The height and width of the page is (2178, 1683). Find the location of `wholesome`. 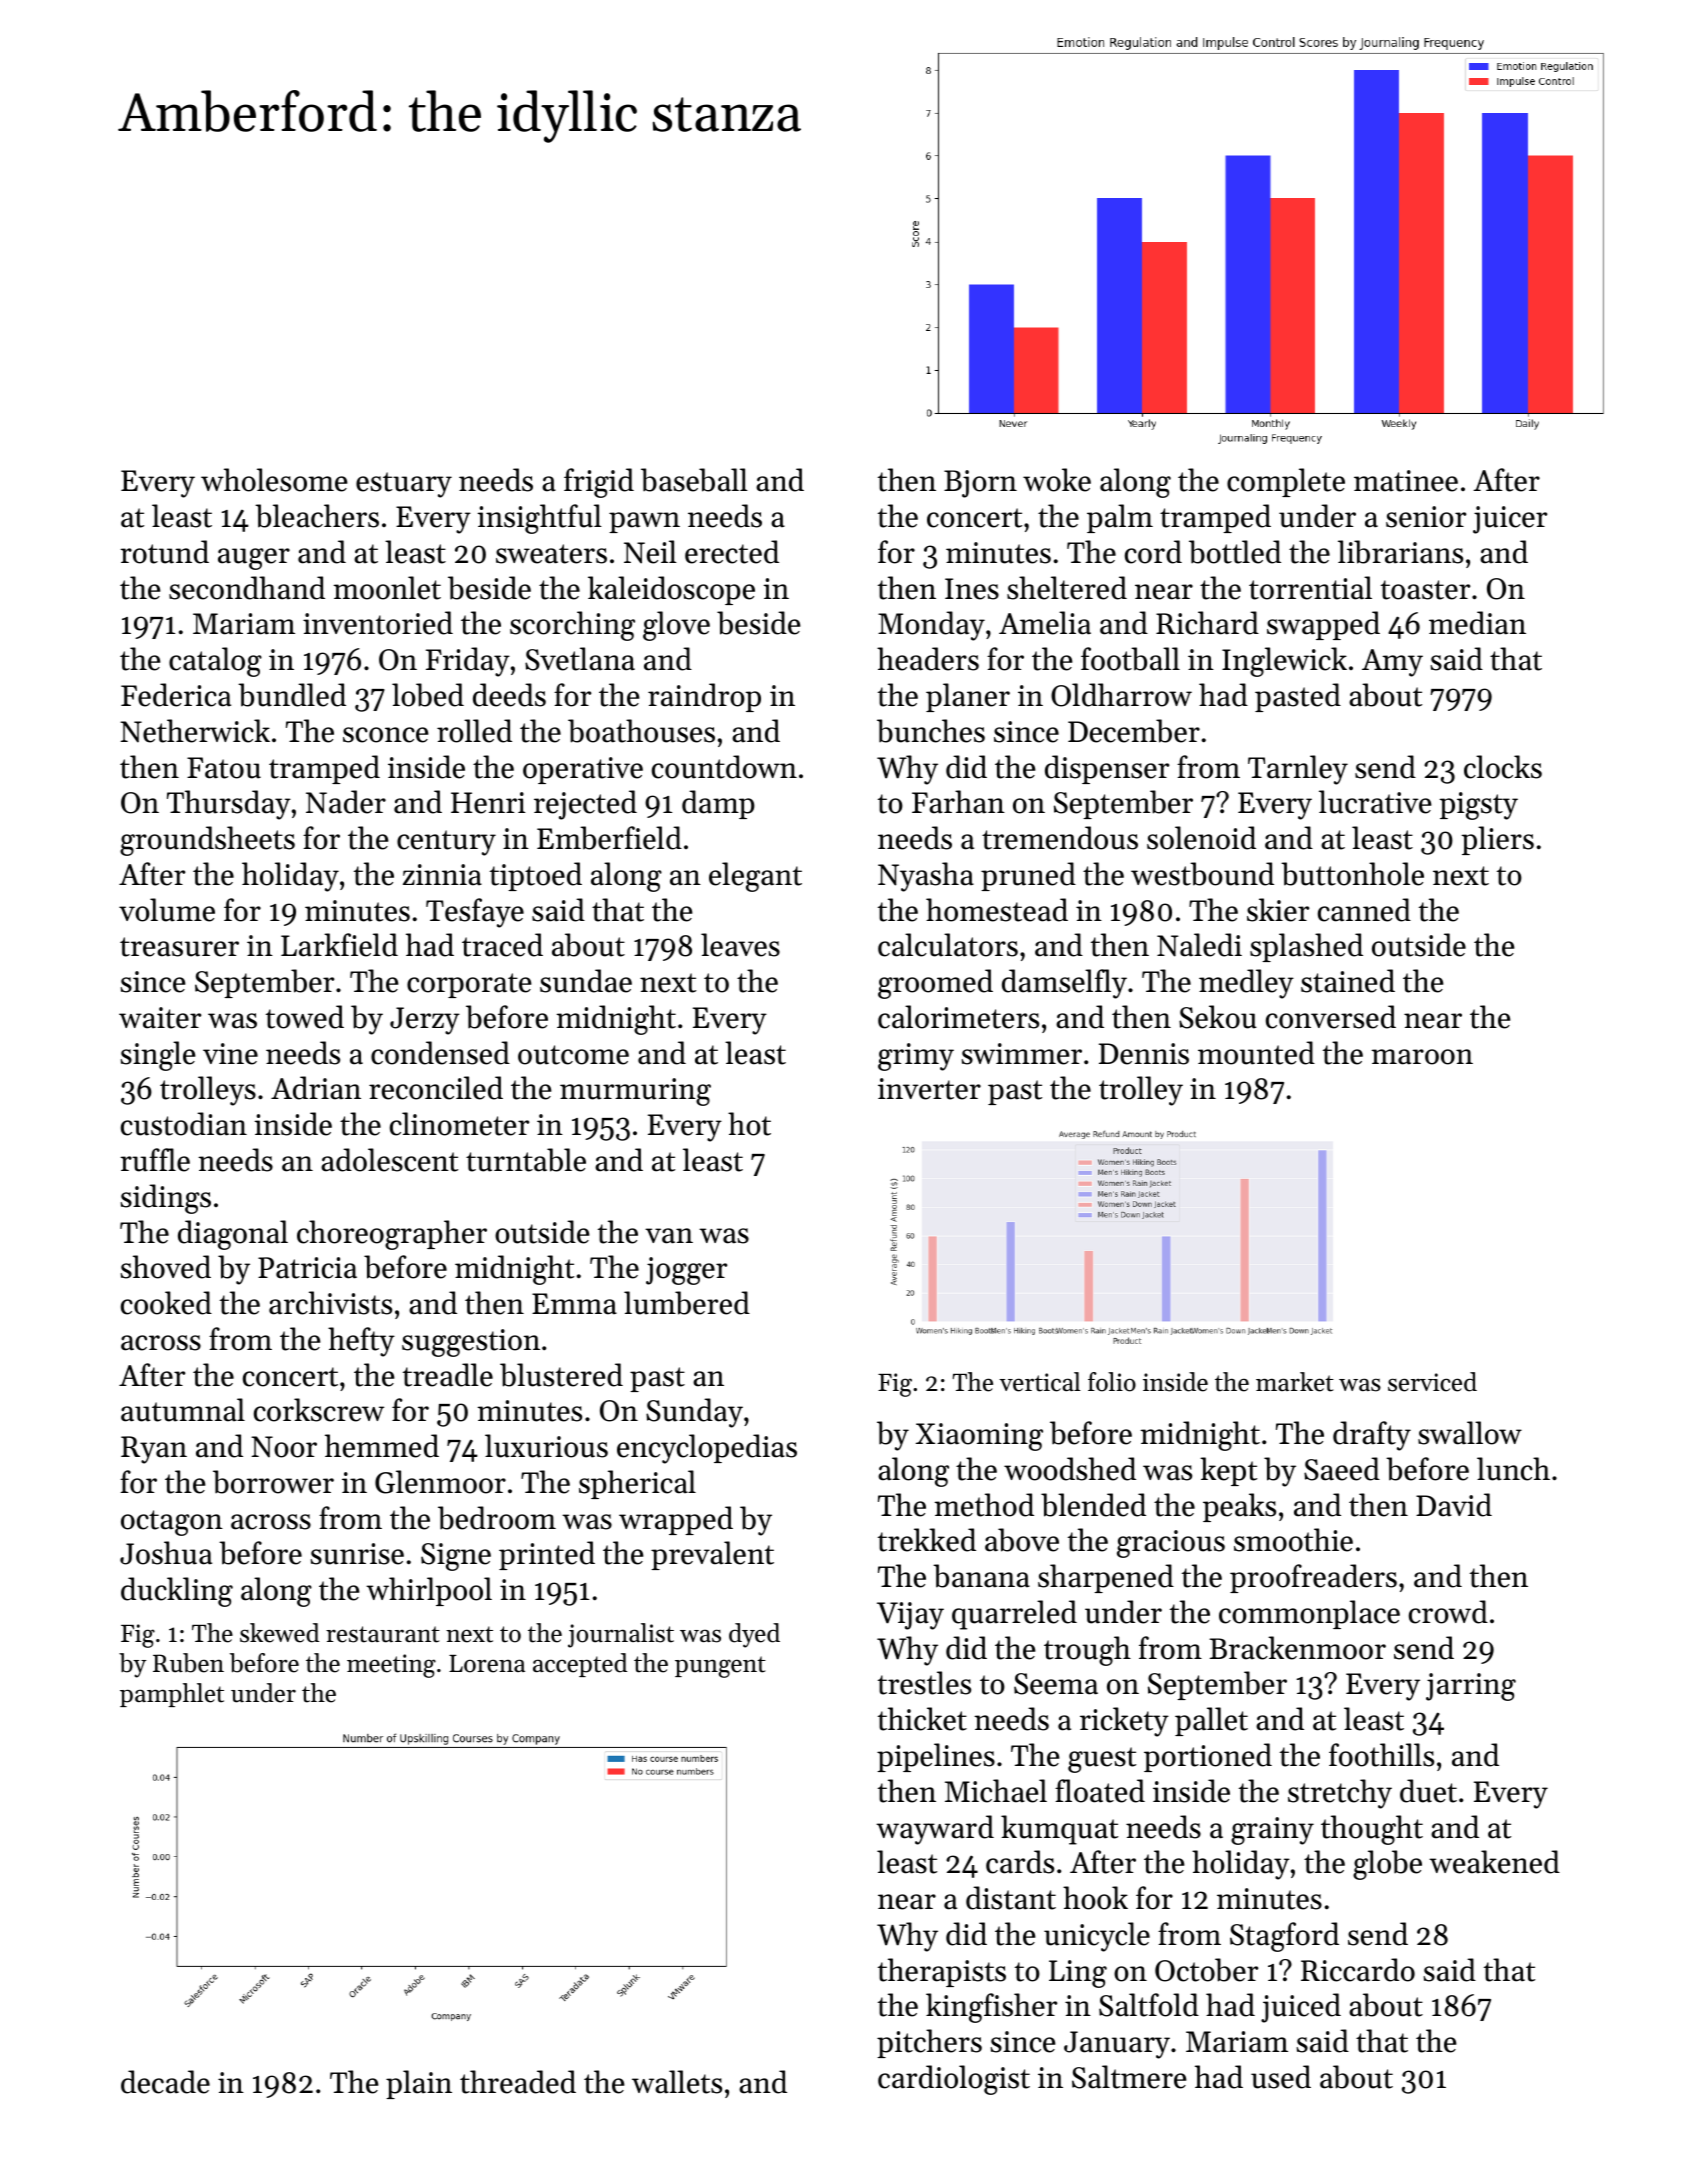

wholesome is located at coordinates (274, 480).
